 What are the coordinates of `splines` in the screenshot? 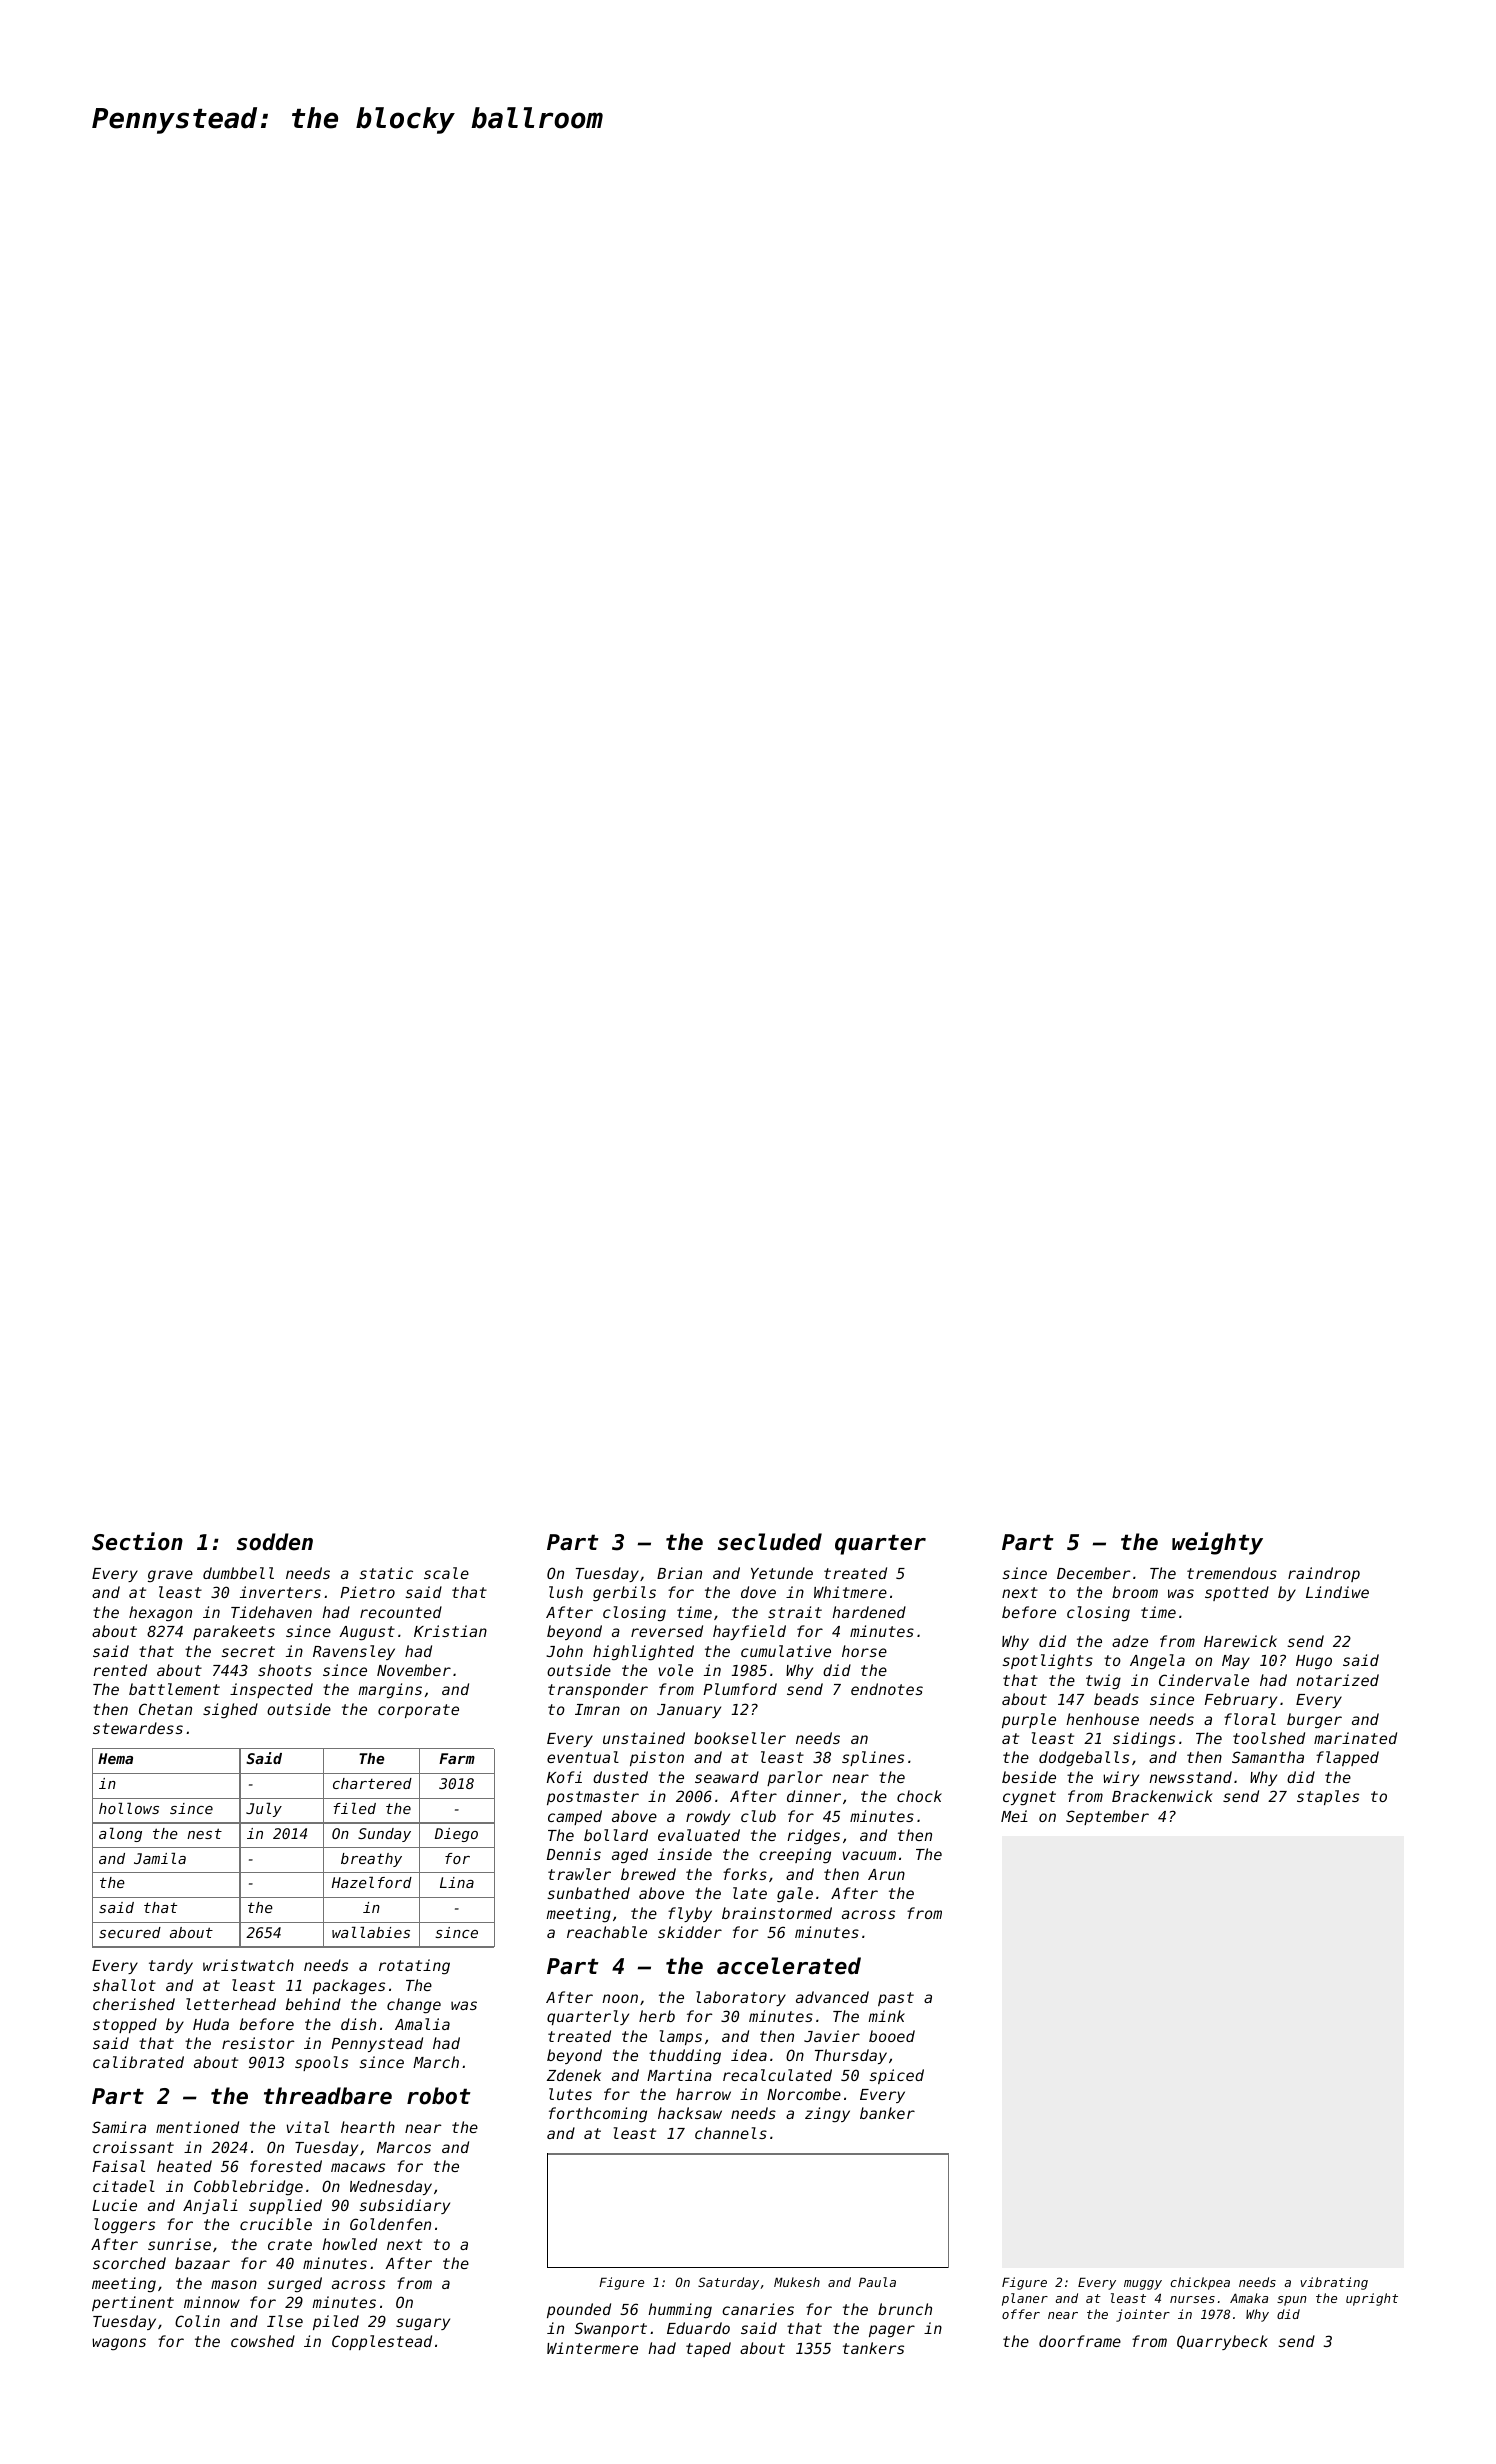 It's located at (873, 1758).
